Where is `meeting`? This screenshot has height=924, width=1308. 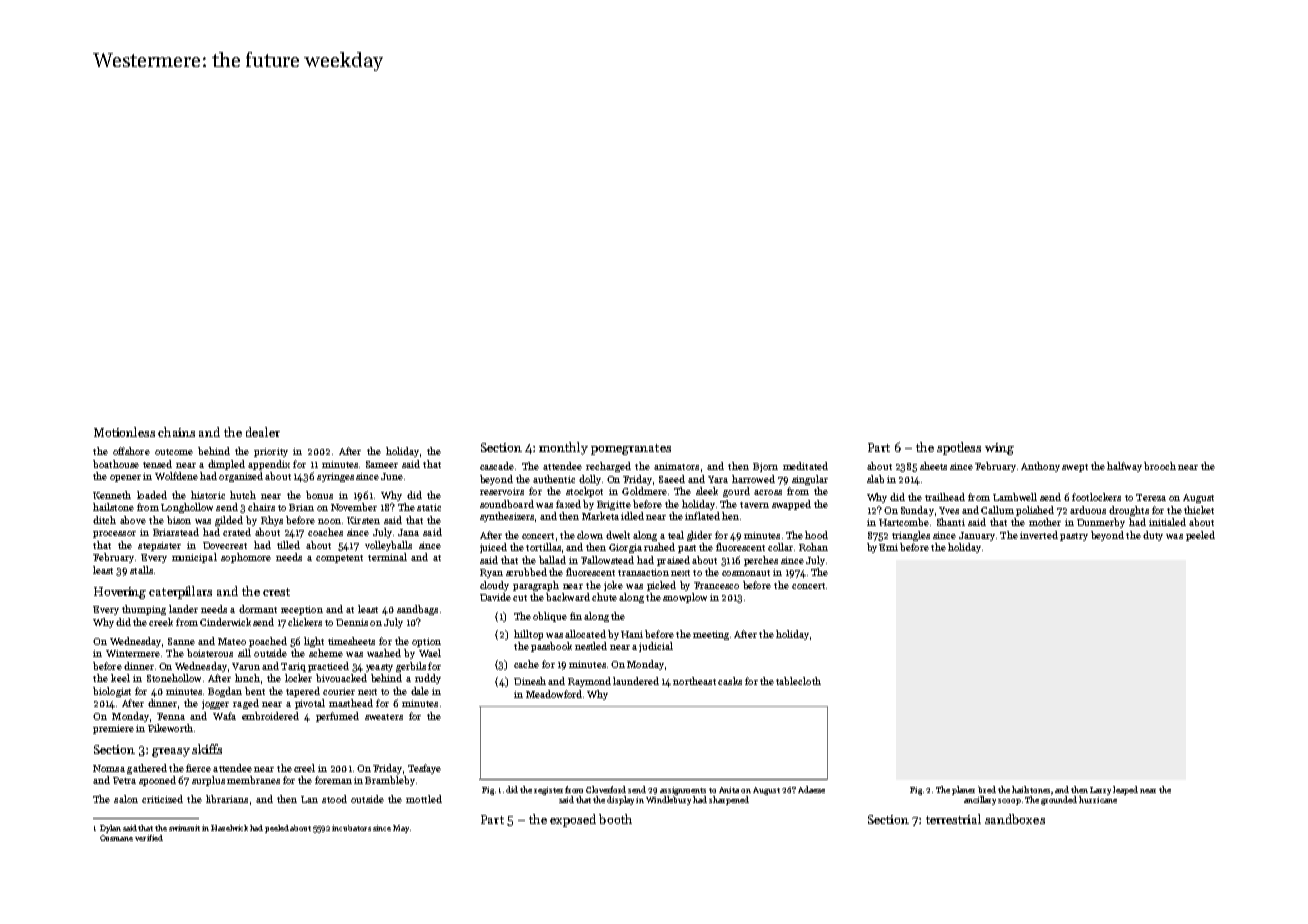 meeting is located at coordinates (711, 635).
